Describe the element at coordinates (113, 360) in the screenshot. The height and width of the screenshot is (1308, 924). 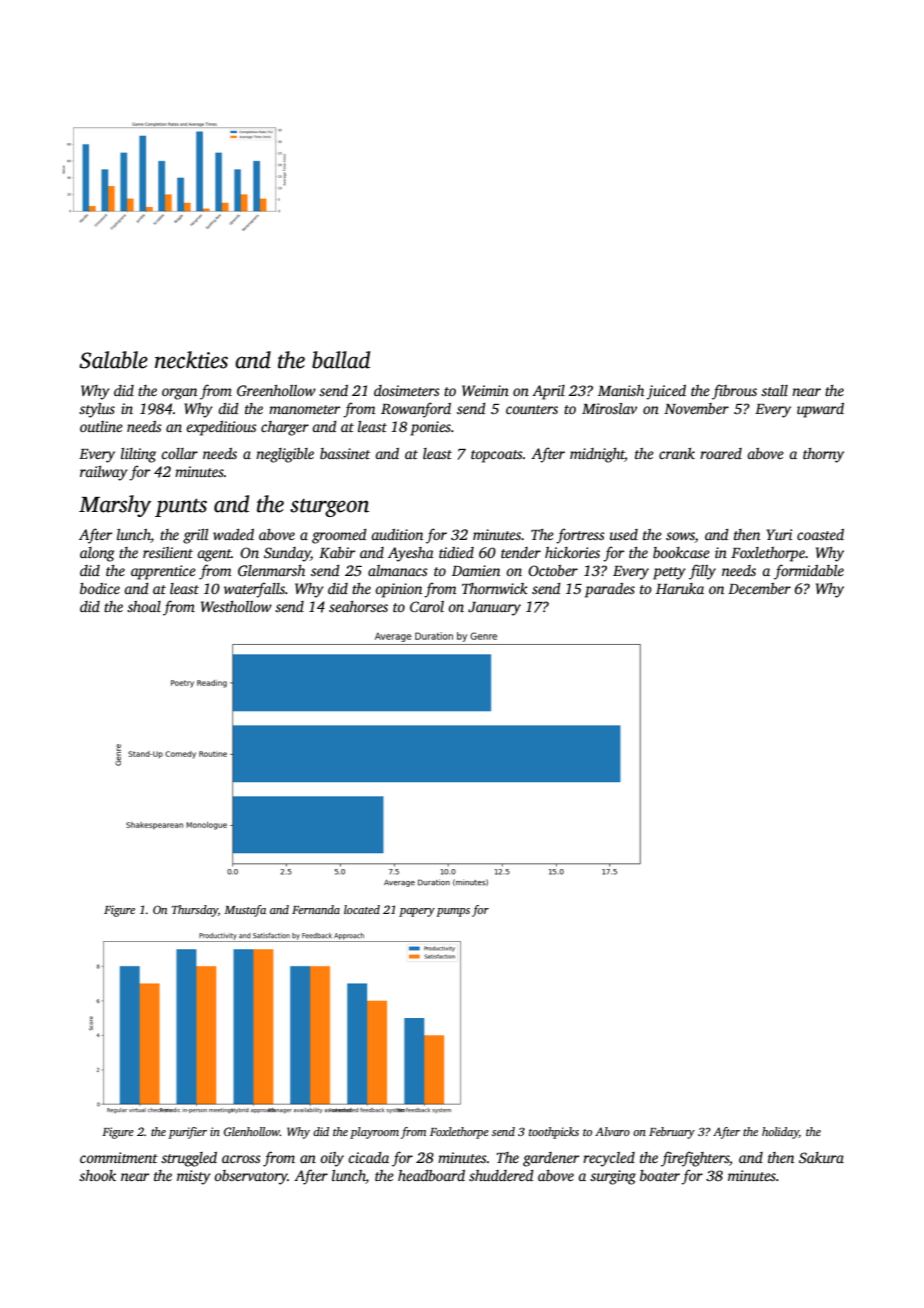
I see `Salable` at that location.
